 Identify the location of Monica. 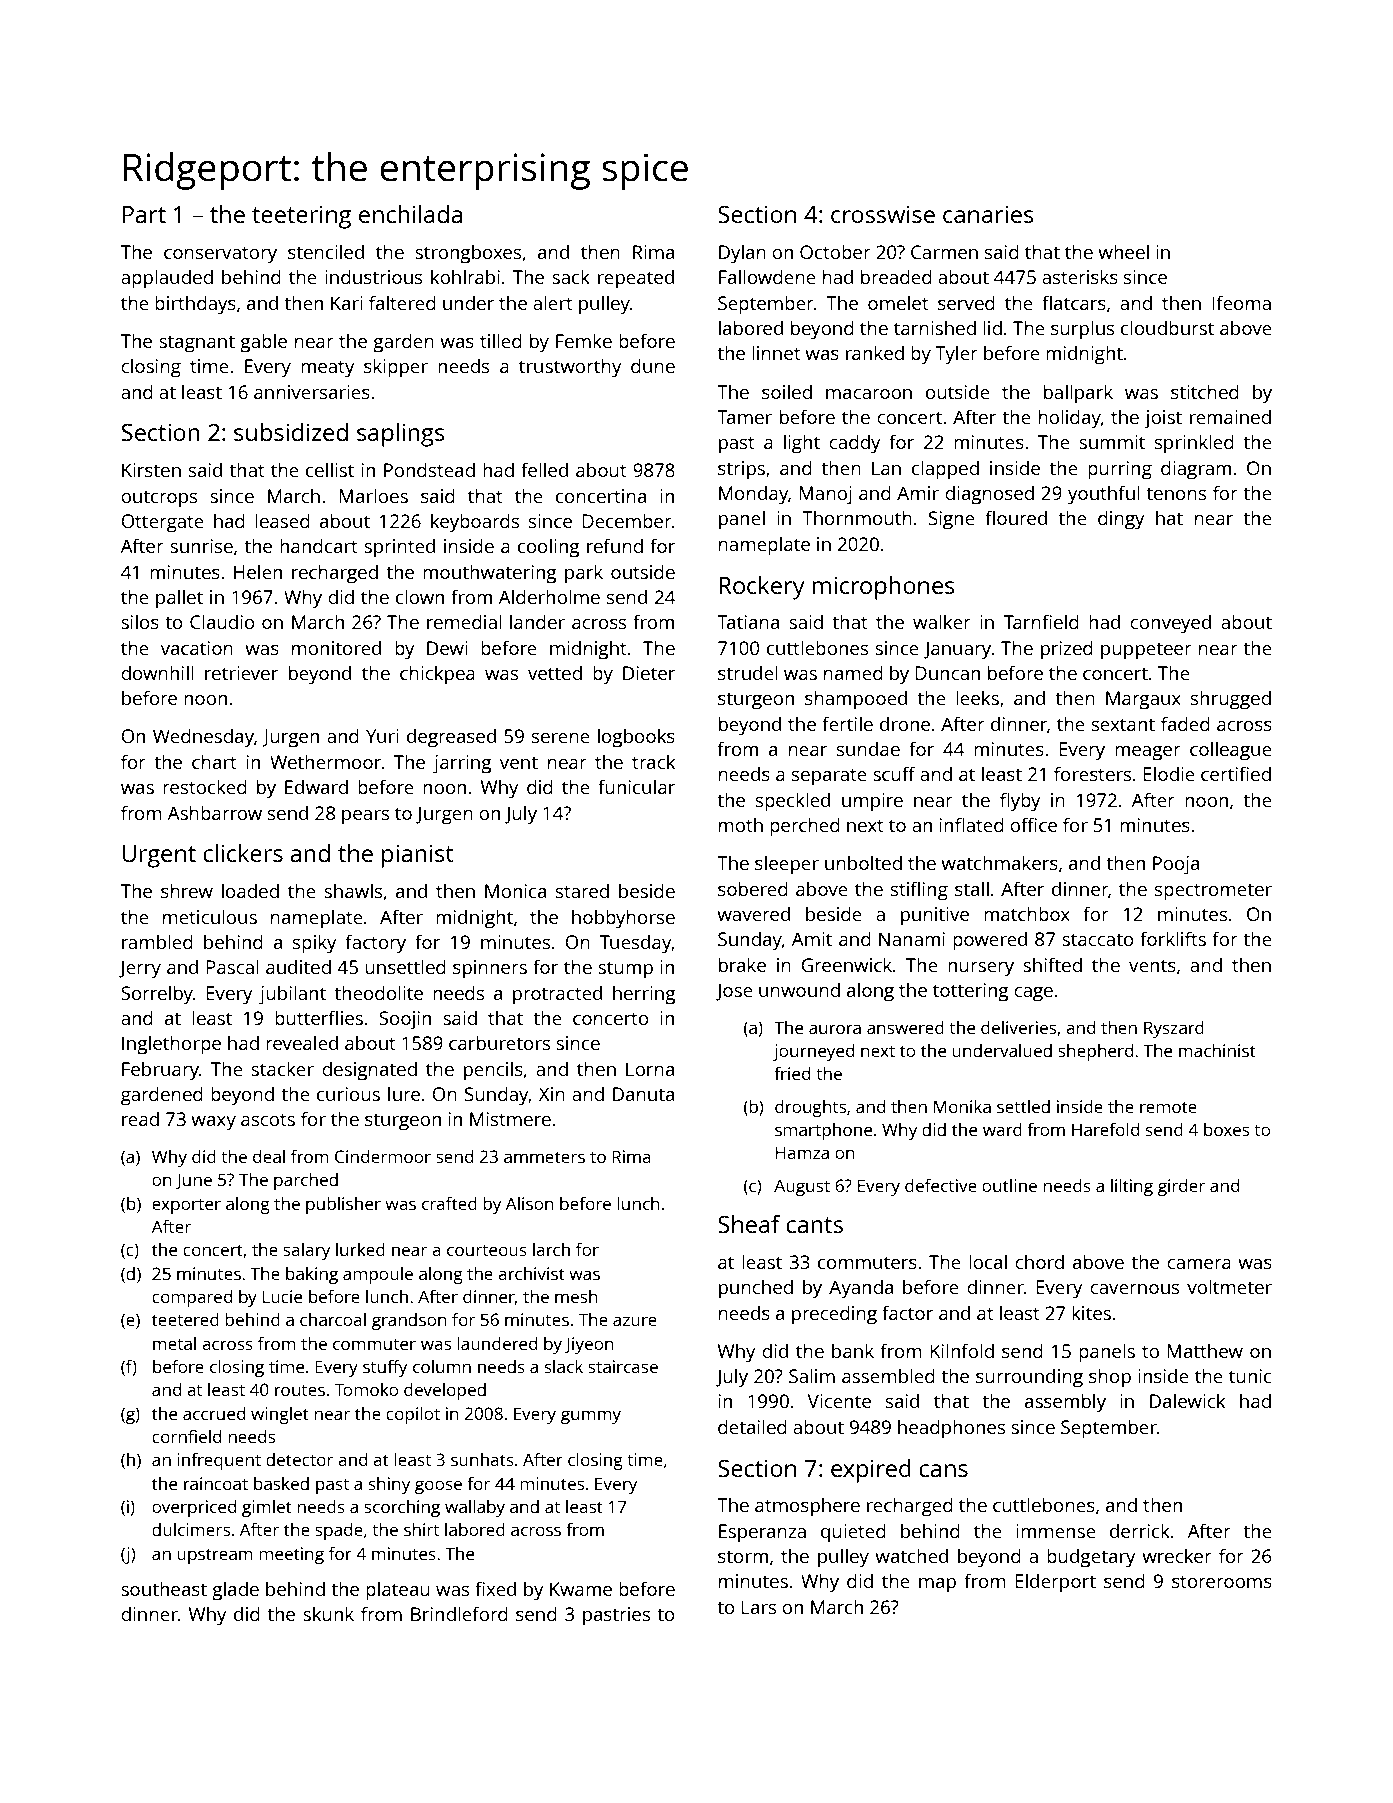
(515, 891).
